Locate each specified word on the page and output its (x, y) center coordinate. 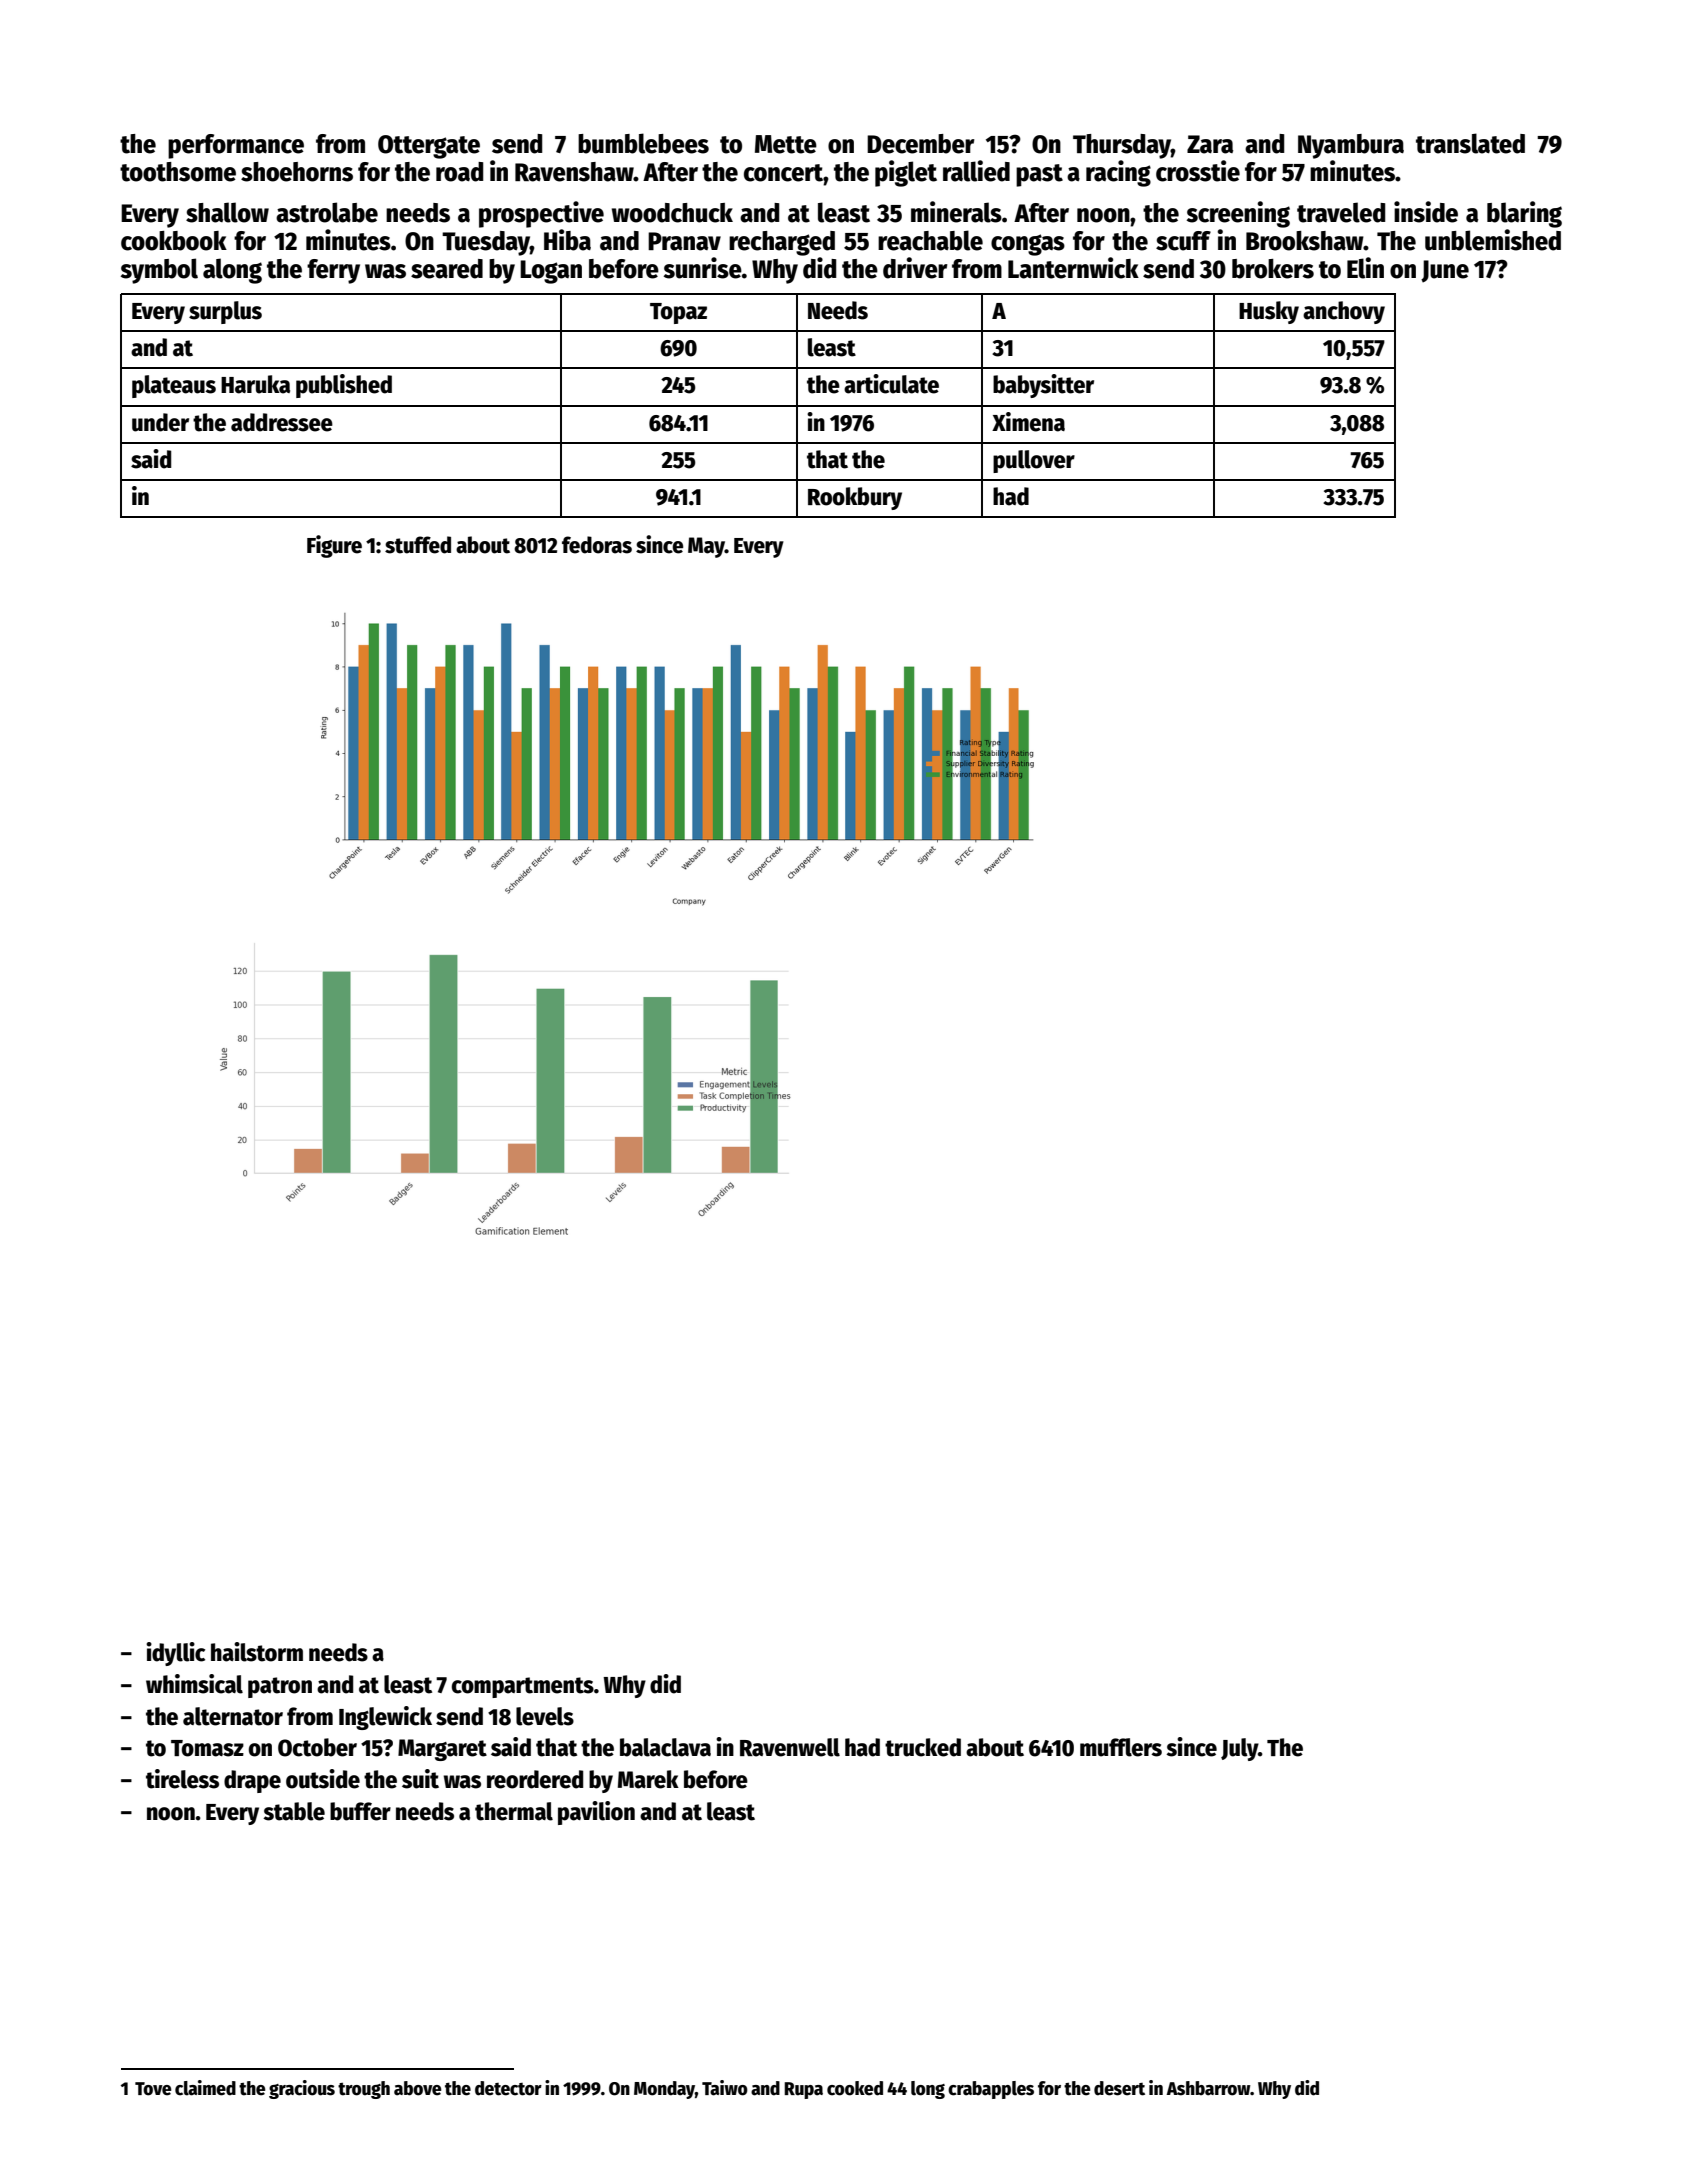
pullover (1034, 461)
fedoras (597, 545)
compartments (523, 1687)
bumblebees (643, 143)
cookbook (174, 241)
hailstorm (257, 1652)
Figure (334, 546)
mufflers (1121, 1747)
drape (252, 1781)
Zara (1210, 144)
